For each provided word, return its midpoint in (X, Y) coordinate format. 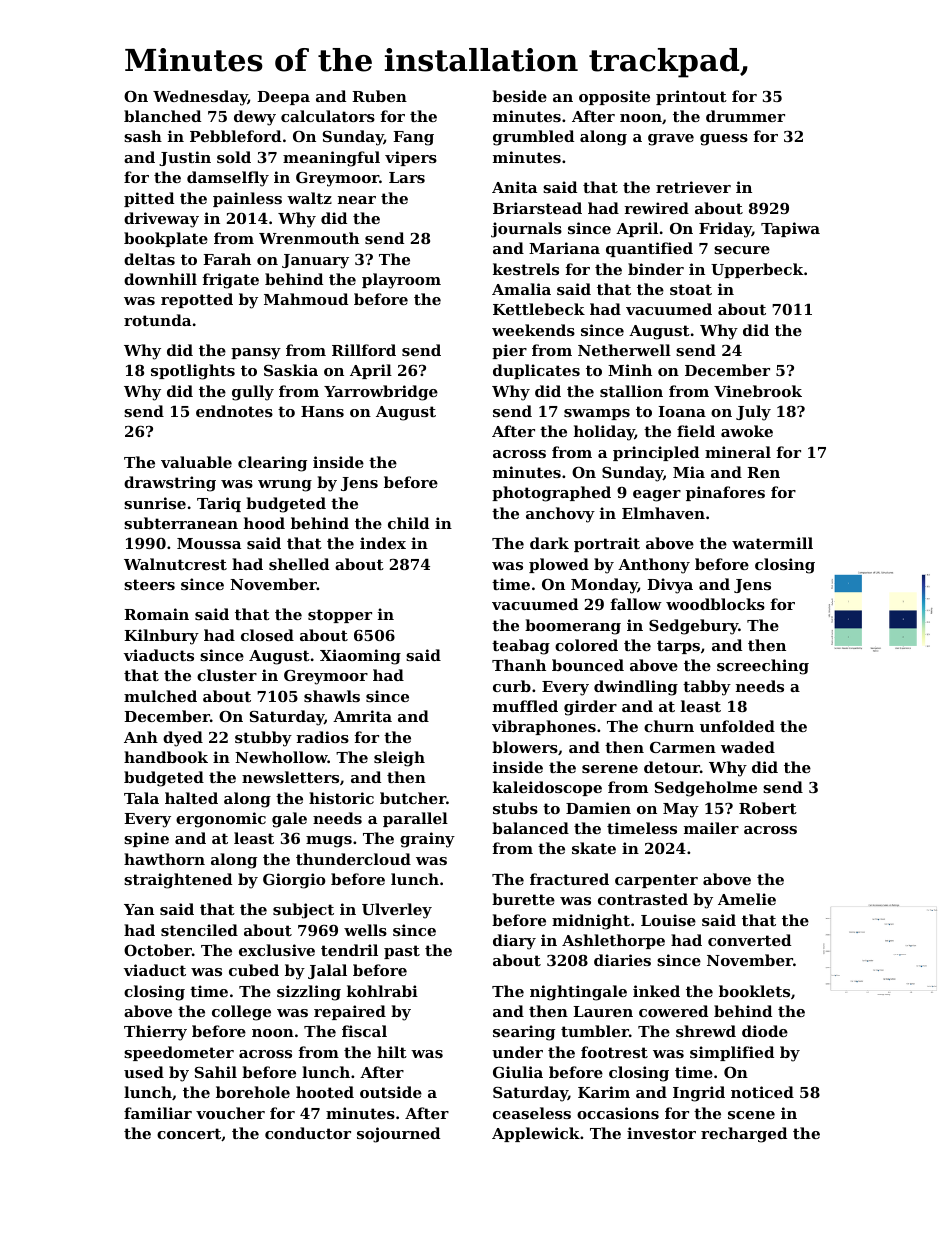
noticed (762, 1092)
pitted (149, 199)
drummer (745, 116)
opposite (614, 97)
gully (253, 393)
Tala (141, 798)
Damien (598, 808)
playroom (401, 281)
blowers (525, 747)
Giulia (518, 1072)
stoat (691, 289)
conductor (308, 1133)
